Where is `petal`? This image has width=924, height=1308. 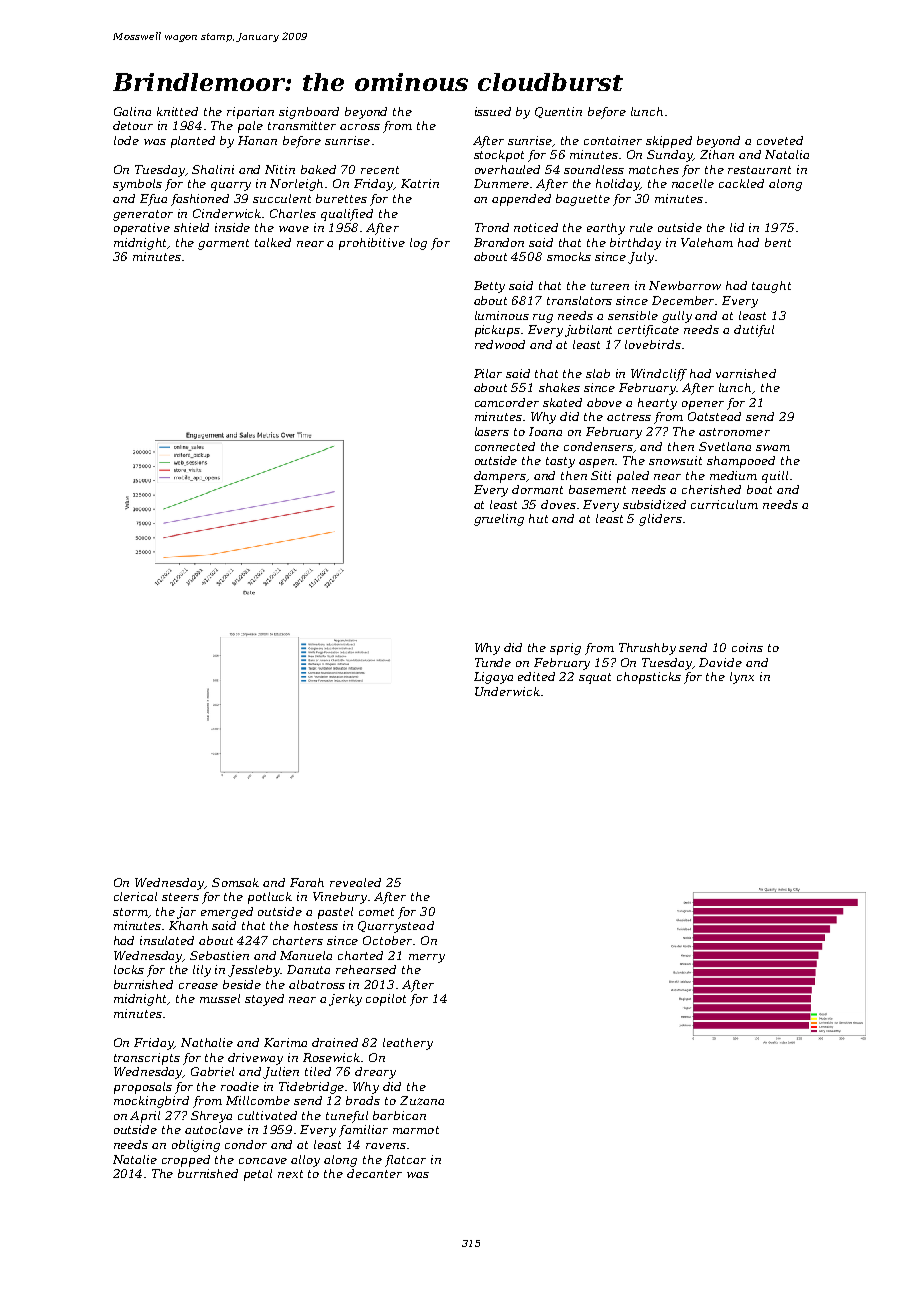
petal is located at coordinates (258, 1175).
